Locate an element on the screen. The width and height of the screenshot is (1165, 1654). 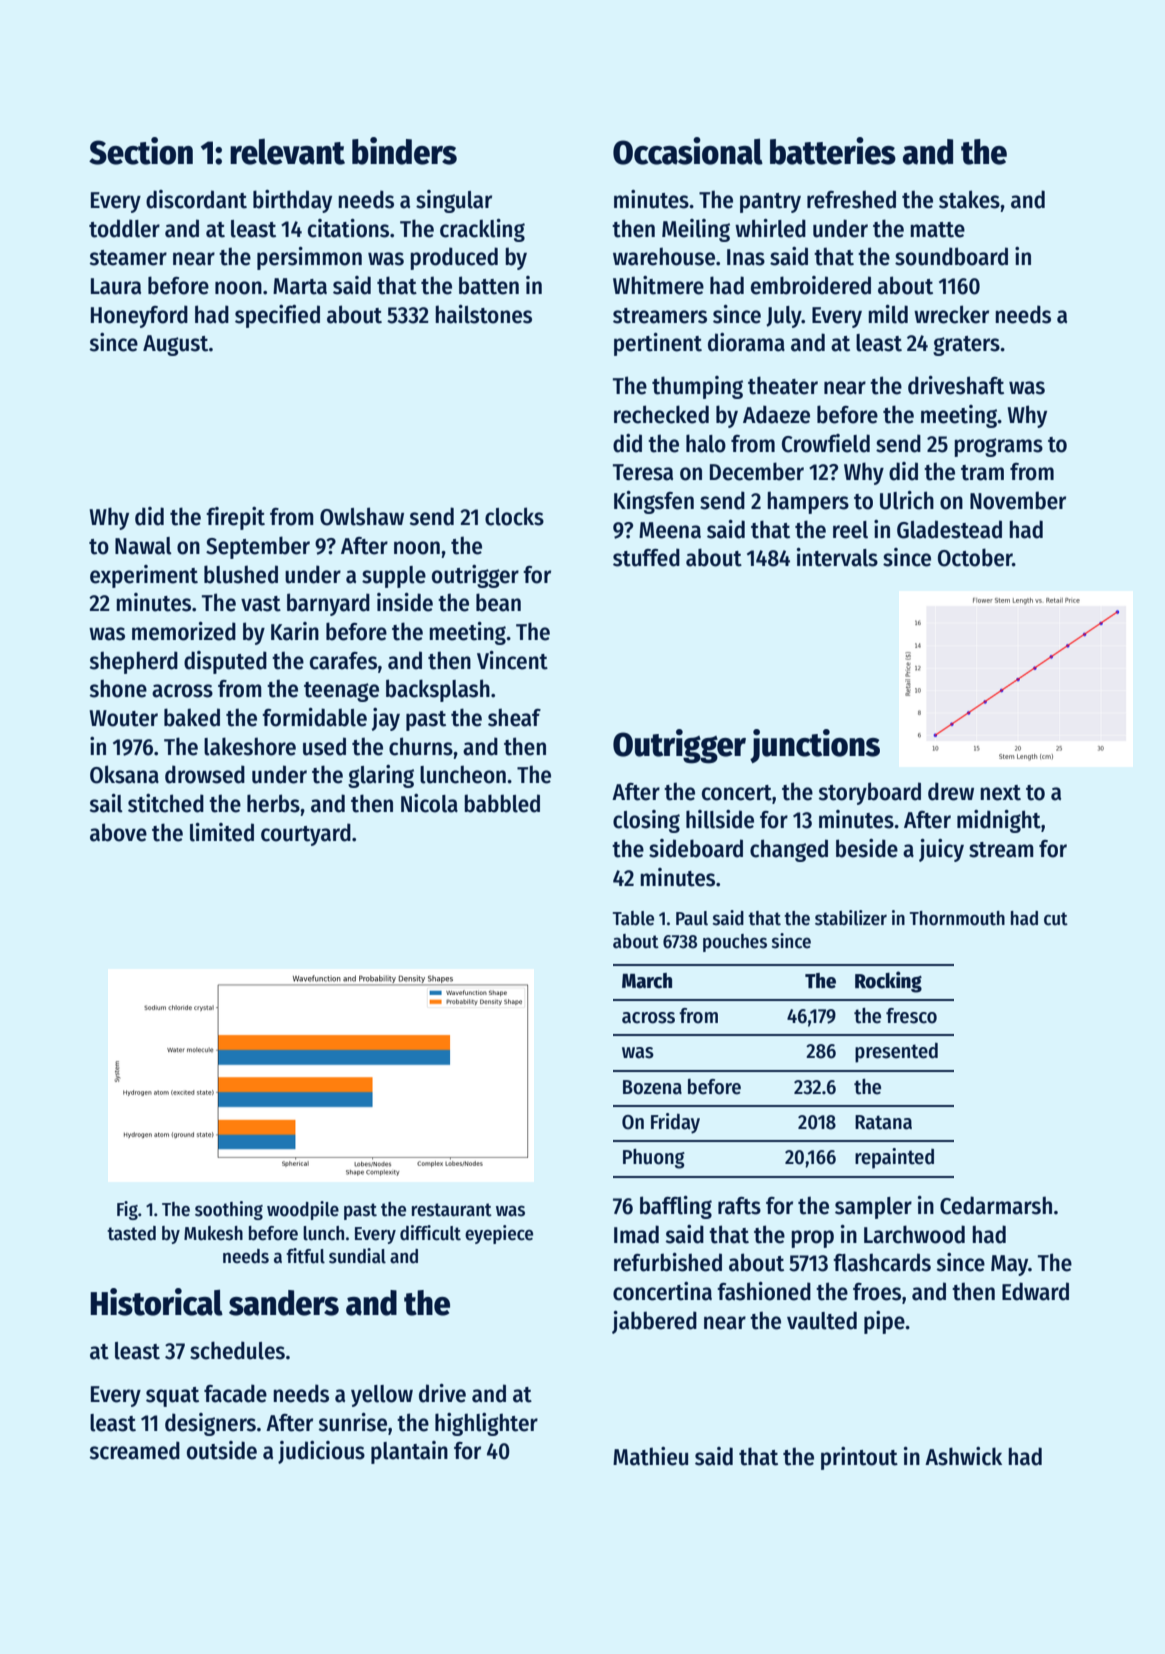
junctions is located at coordinates (815, 746).
